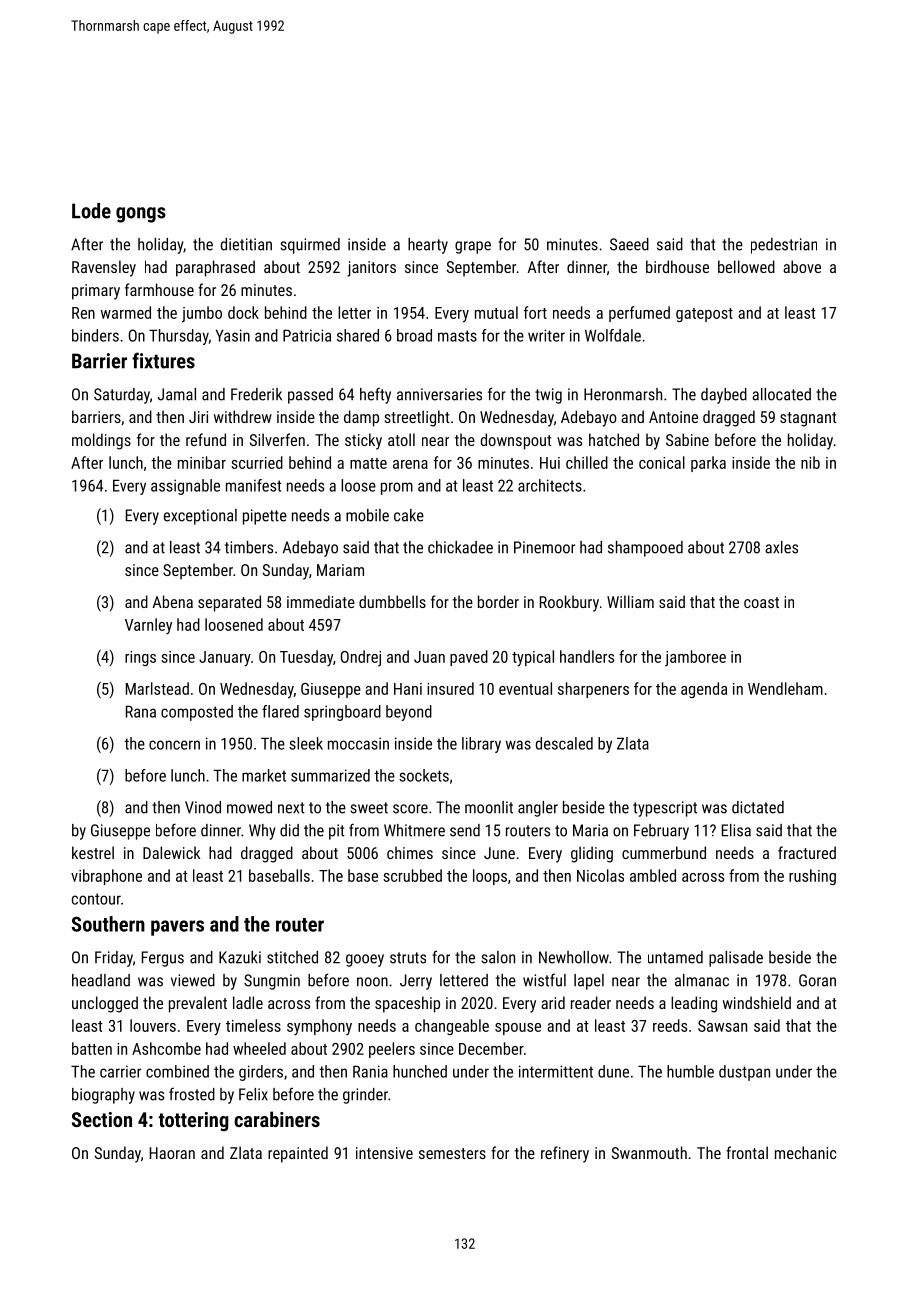 The image size is (908, 1316). I want to click on Vinod, so click(203, 807).
